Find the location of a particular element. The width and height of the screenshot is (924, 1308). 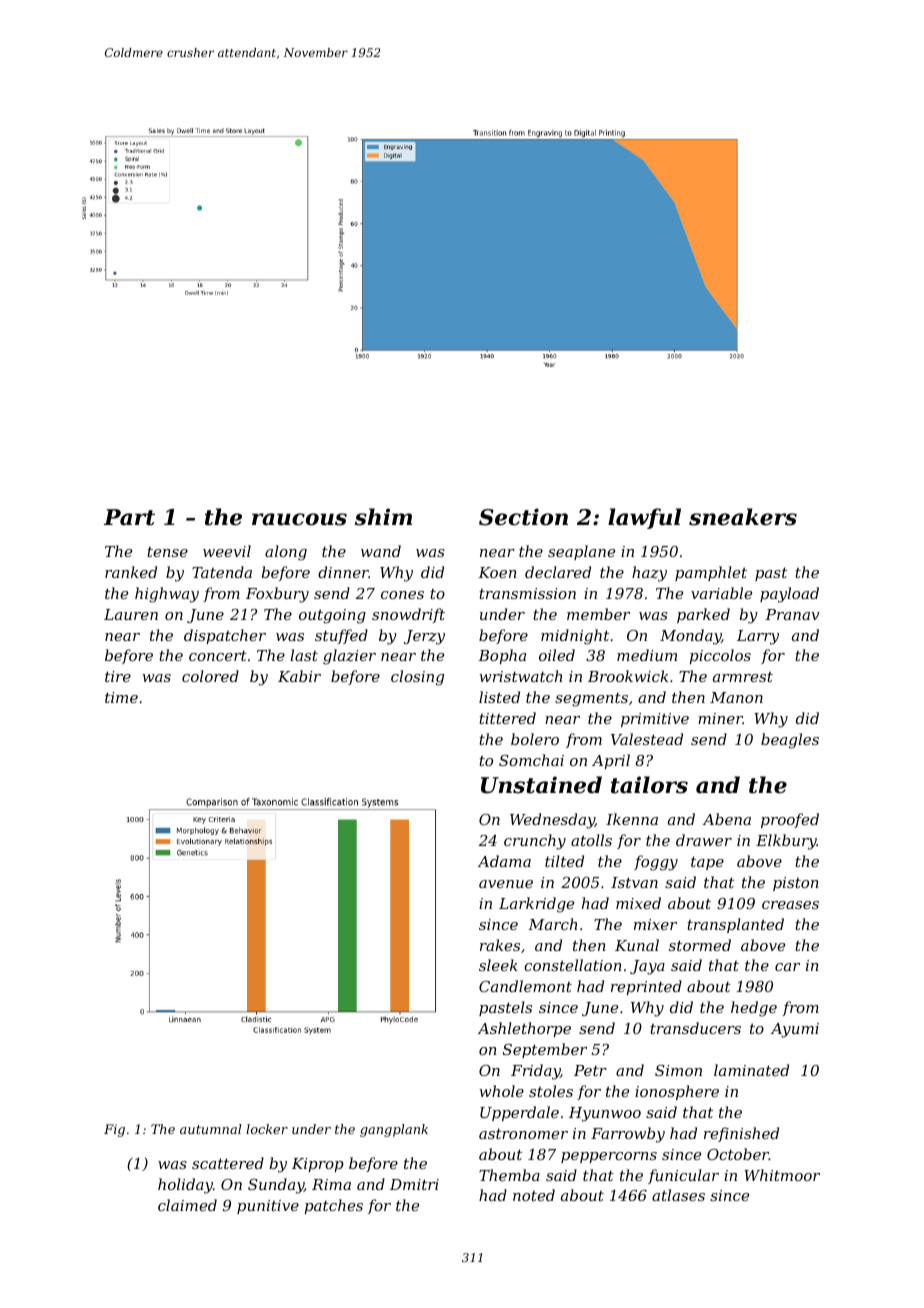

beagles is located at coordinates (790, 741).
